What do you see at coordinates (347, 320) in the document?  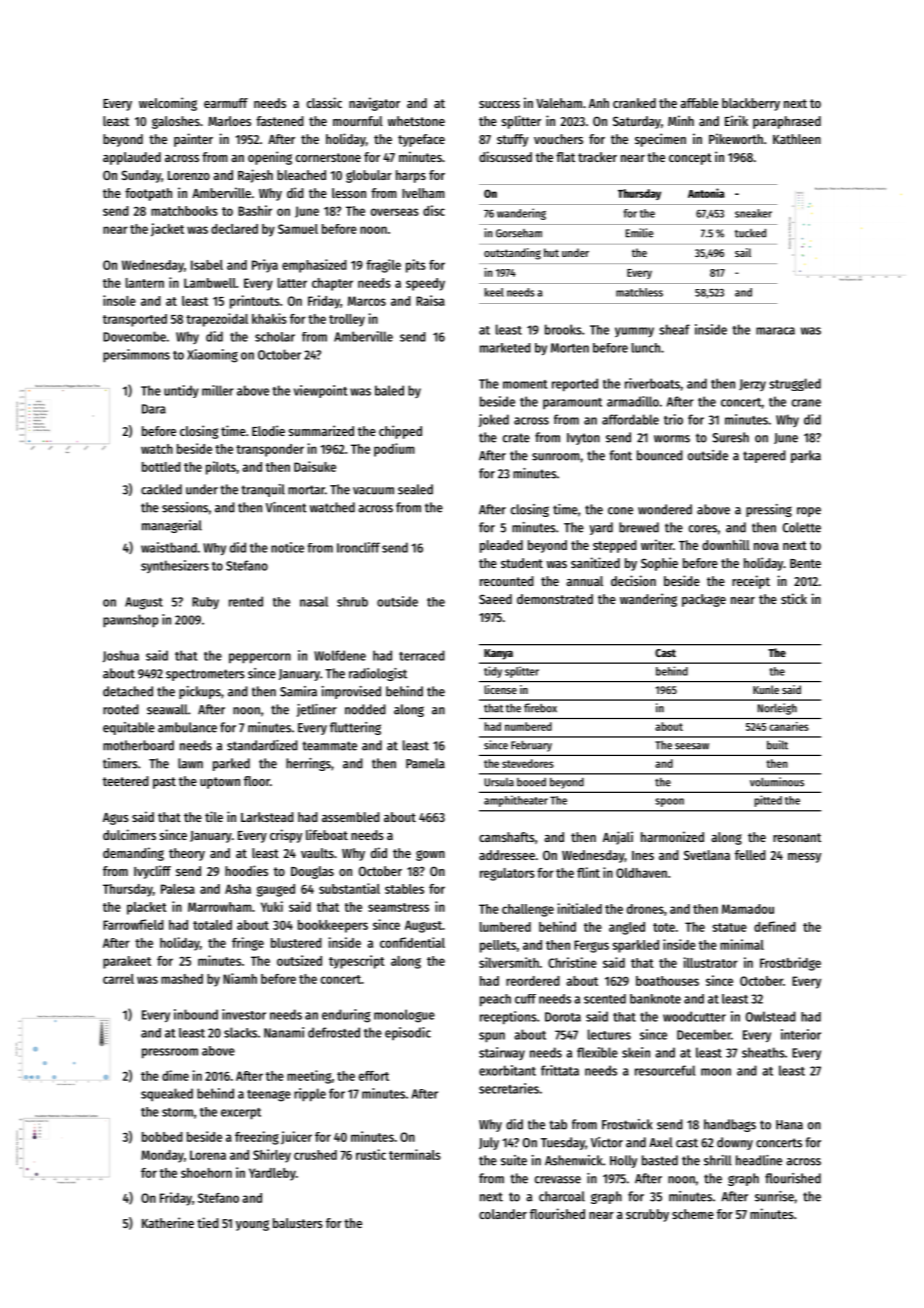 I see `trolley` at bounding box center [347, 320].
